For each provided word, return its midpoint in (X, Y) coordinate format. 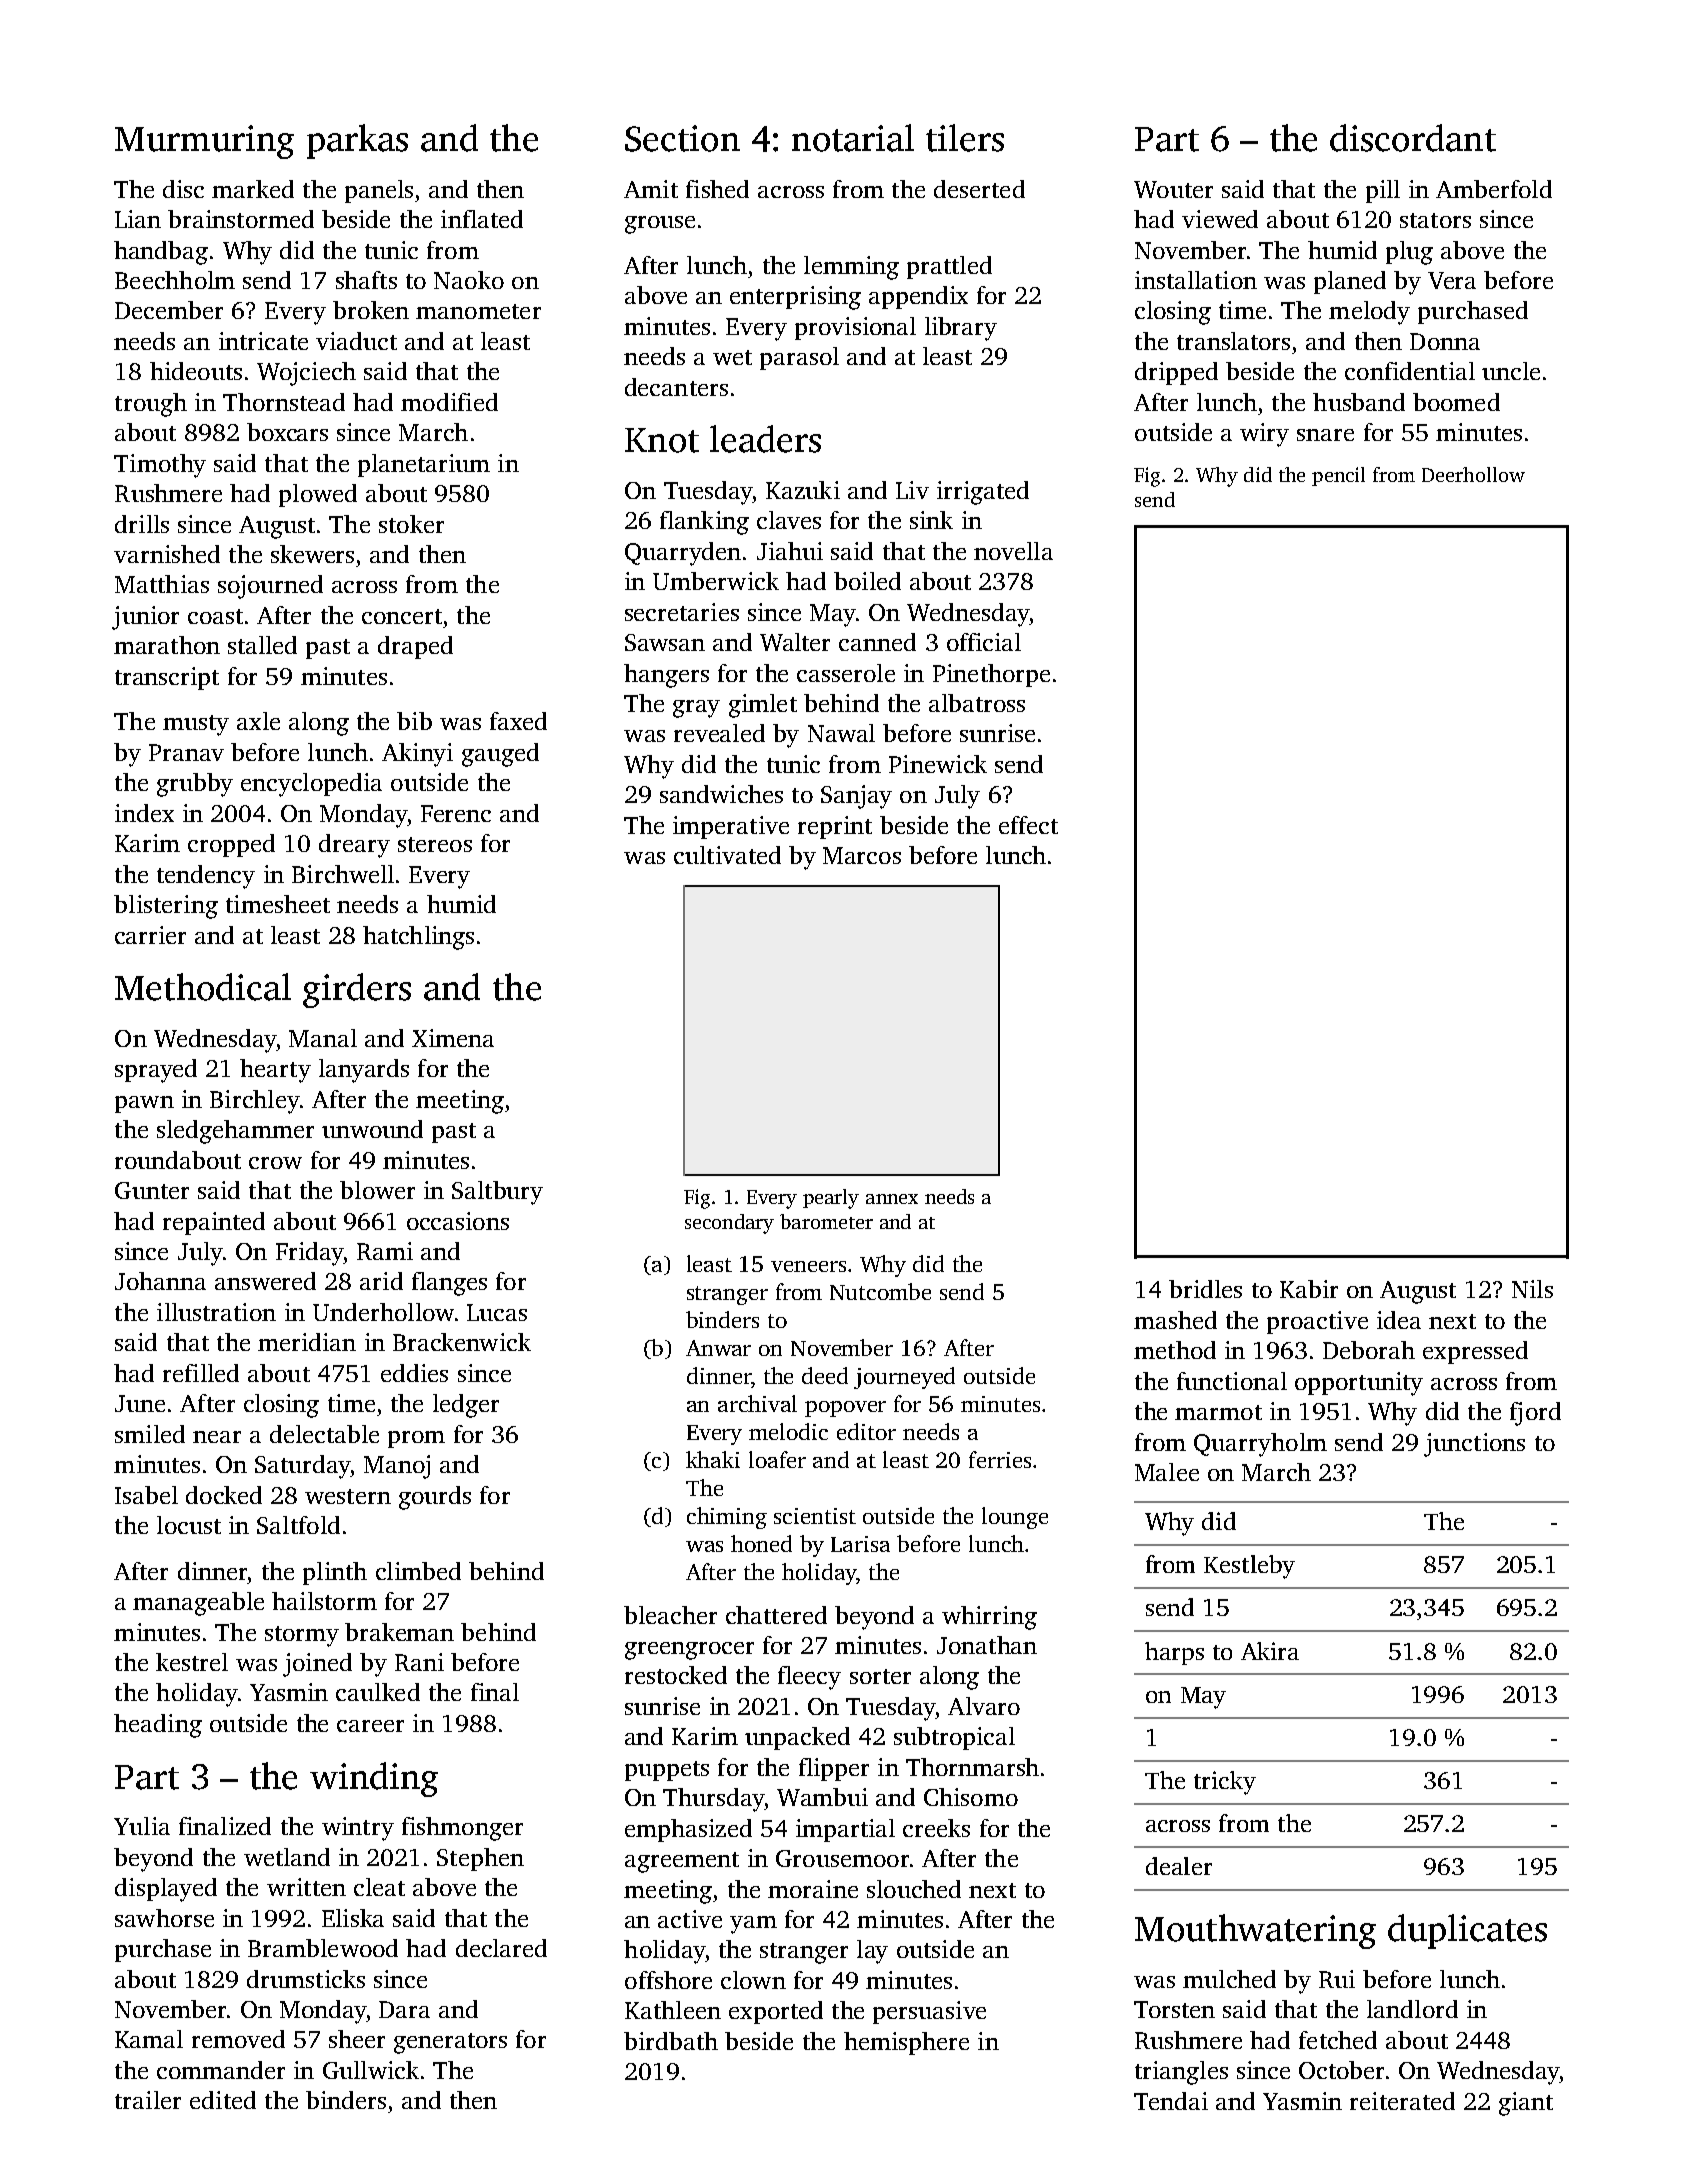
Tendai (1171, 2101)
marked (253, 189)
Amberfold (1494, 189)
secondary (729, 1224)
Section (682, 138)
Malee (1167, 1472)
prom (416, 1439)
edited (223, 2100)
